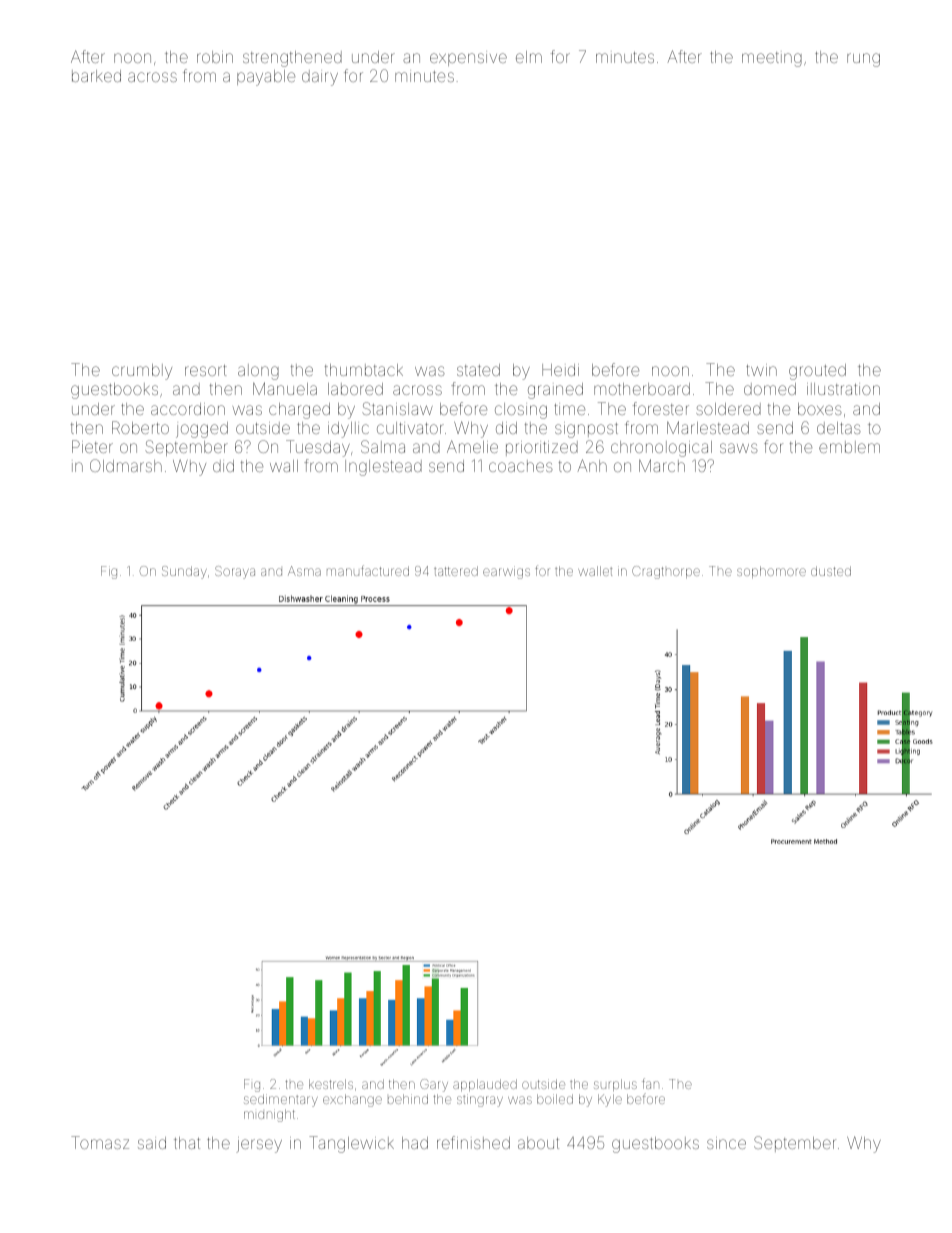 The image size is (952, 1233). Describe the element at coordinates (304, 571) in the page. I see `Asma` at that location.
